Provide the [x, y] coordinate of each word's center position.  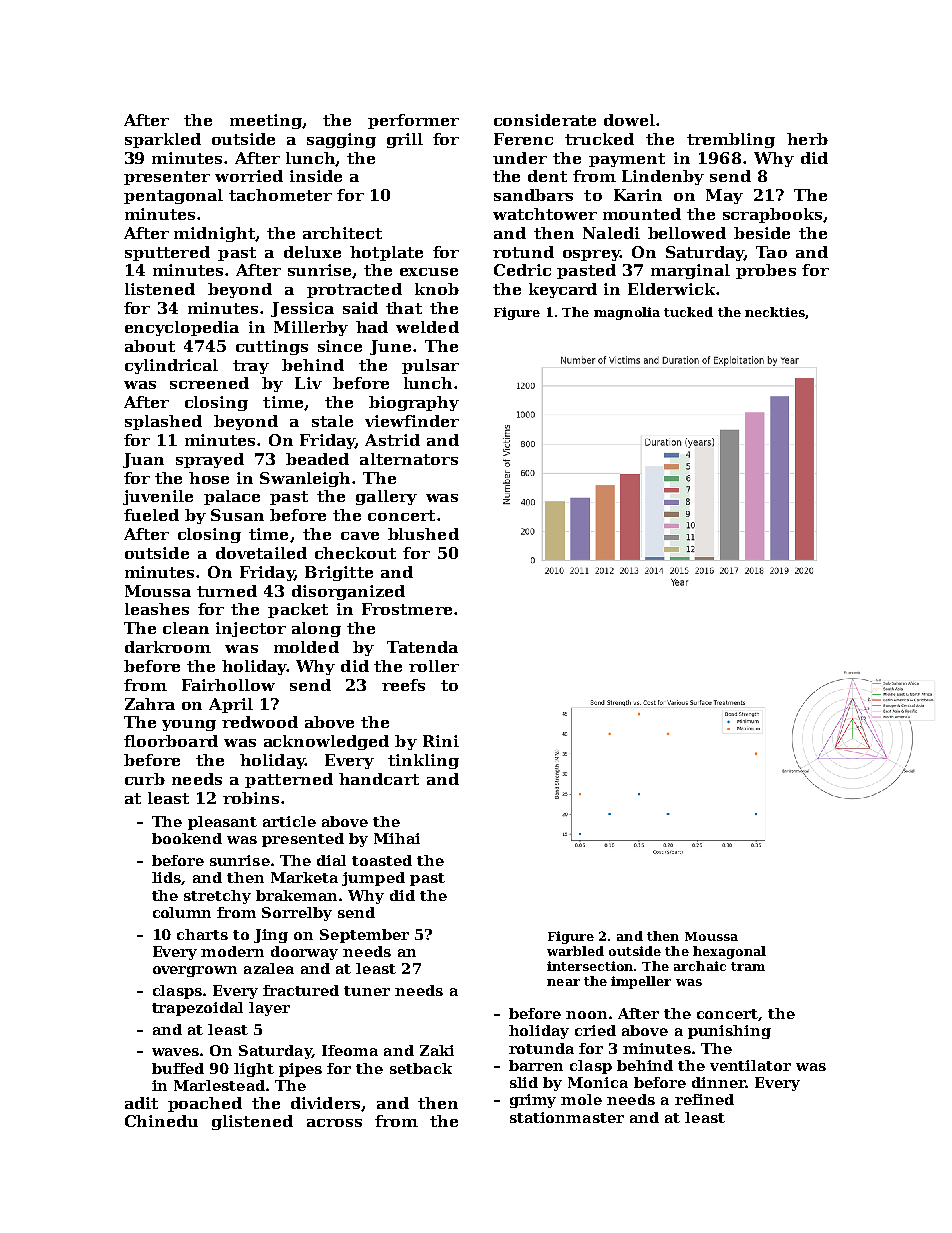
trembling [731, 140]
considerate [545, 120]
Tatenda [422, 647]
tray [251, 367]
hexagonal [729, 952]
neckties [775, 312]
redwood [260, 722]
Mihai [397, 838]
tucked [688, 312]
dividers [325, 1103]
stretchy [217, 897]
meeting [266, 121]
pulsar [430, 366]
